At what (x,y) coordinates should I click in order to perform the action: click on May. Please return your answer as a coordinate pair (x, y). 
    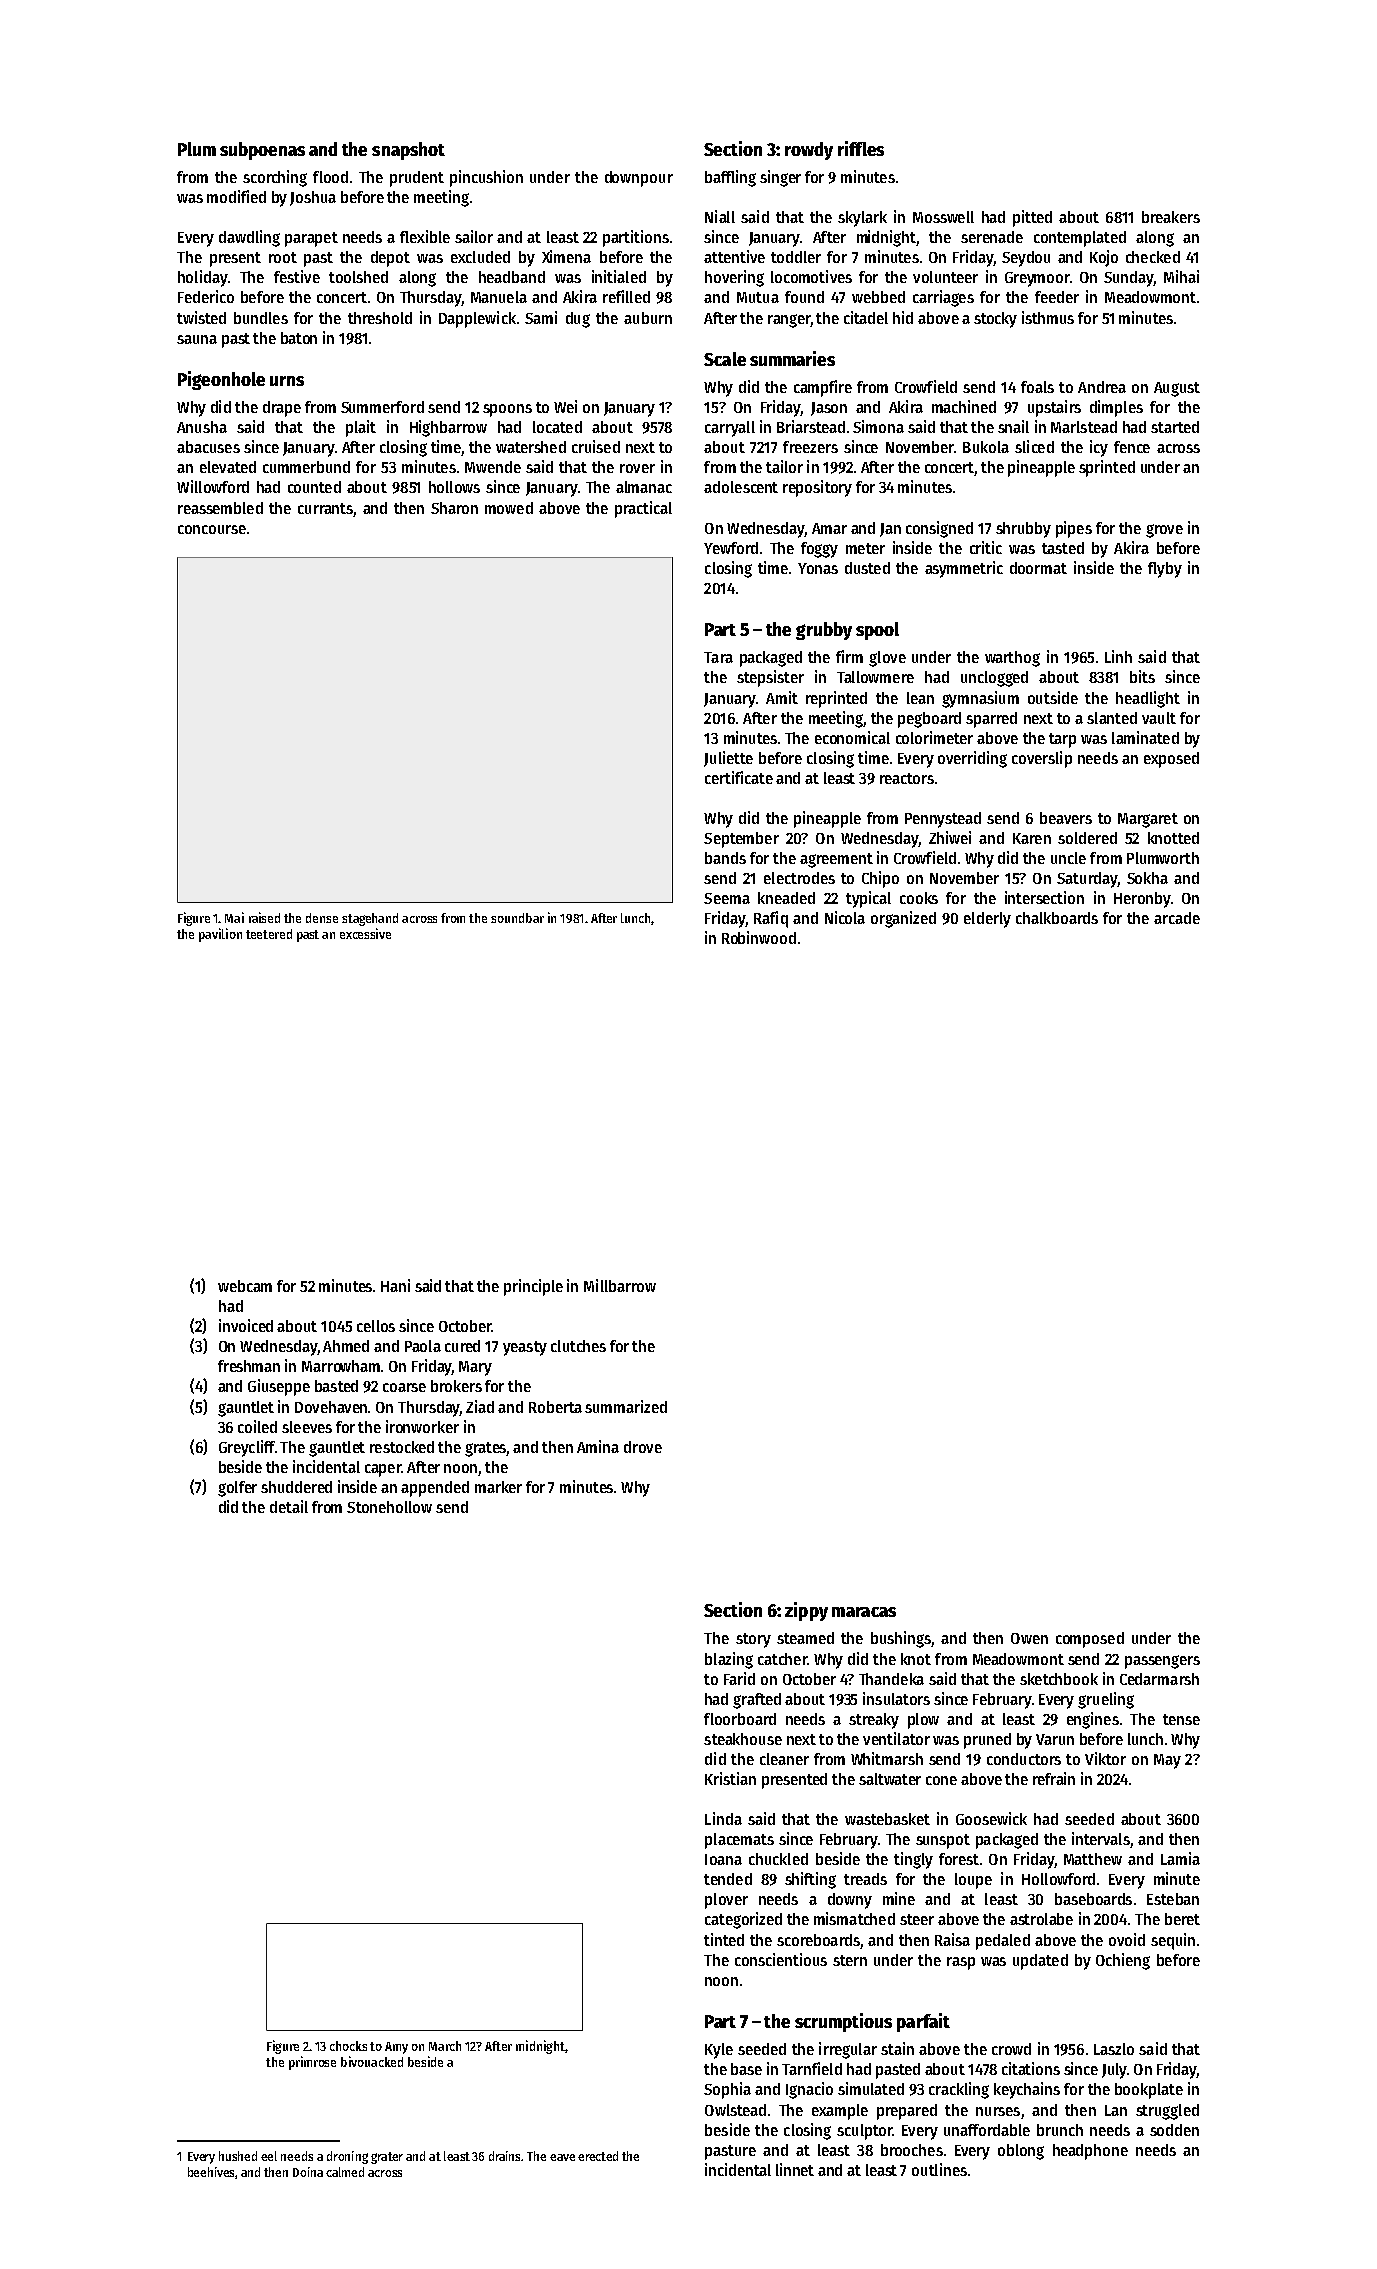
    Looking at the image, I should click on (1167, 1761).
